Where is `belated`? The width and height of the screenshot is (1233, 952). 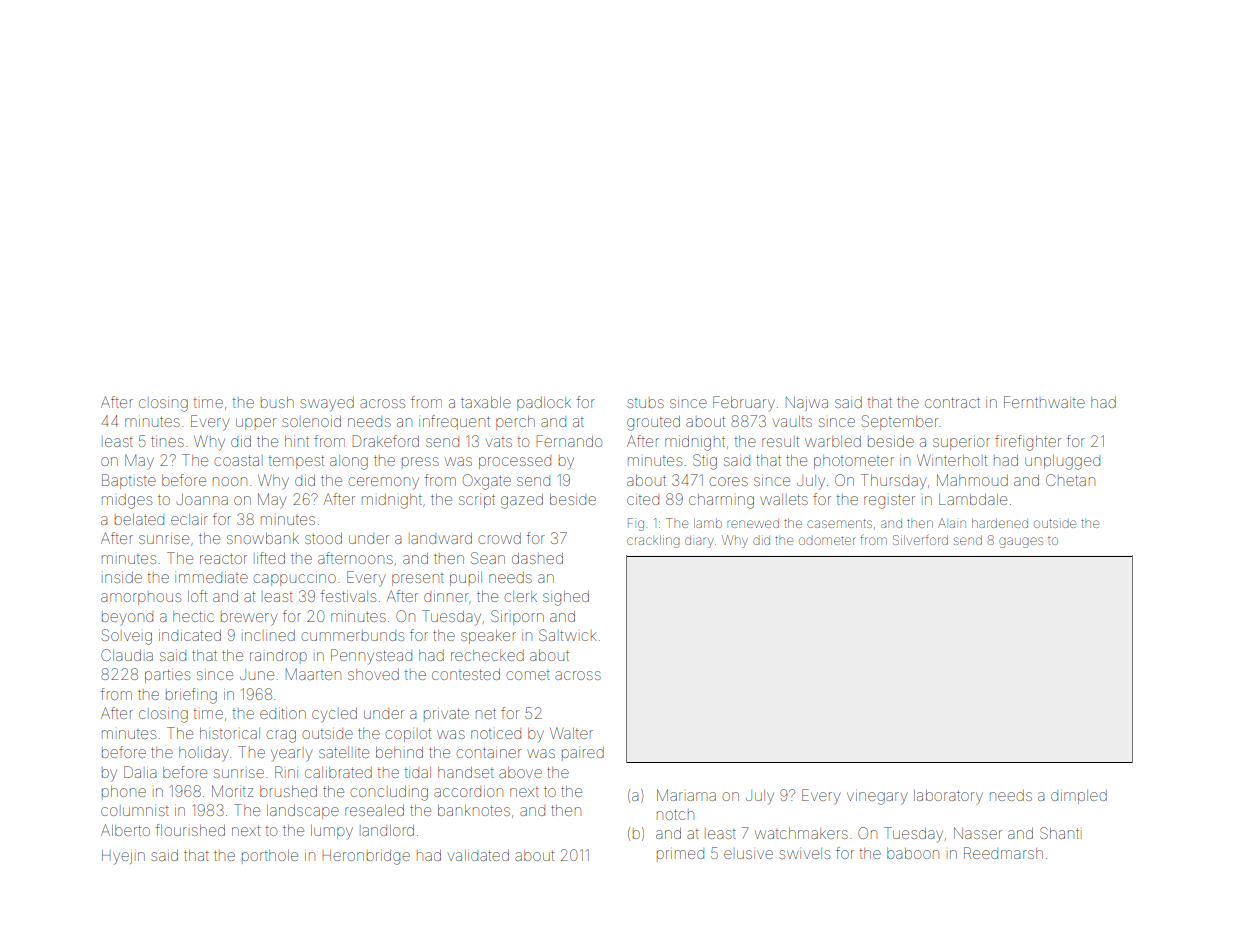 belated is located at coordinates (139, 519).
